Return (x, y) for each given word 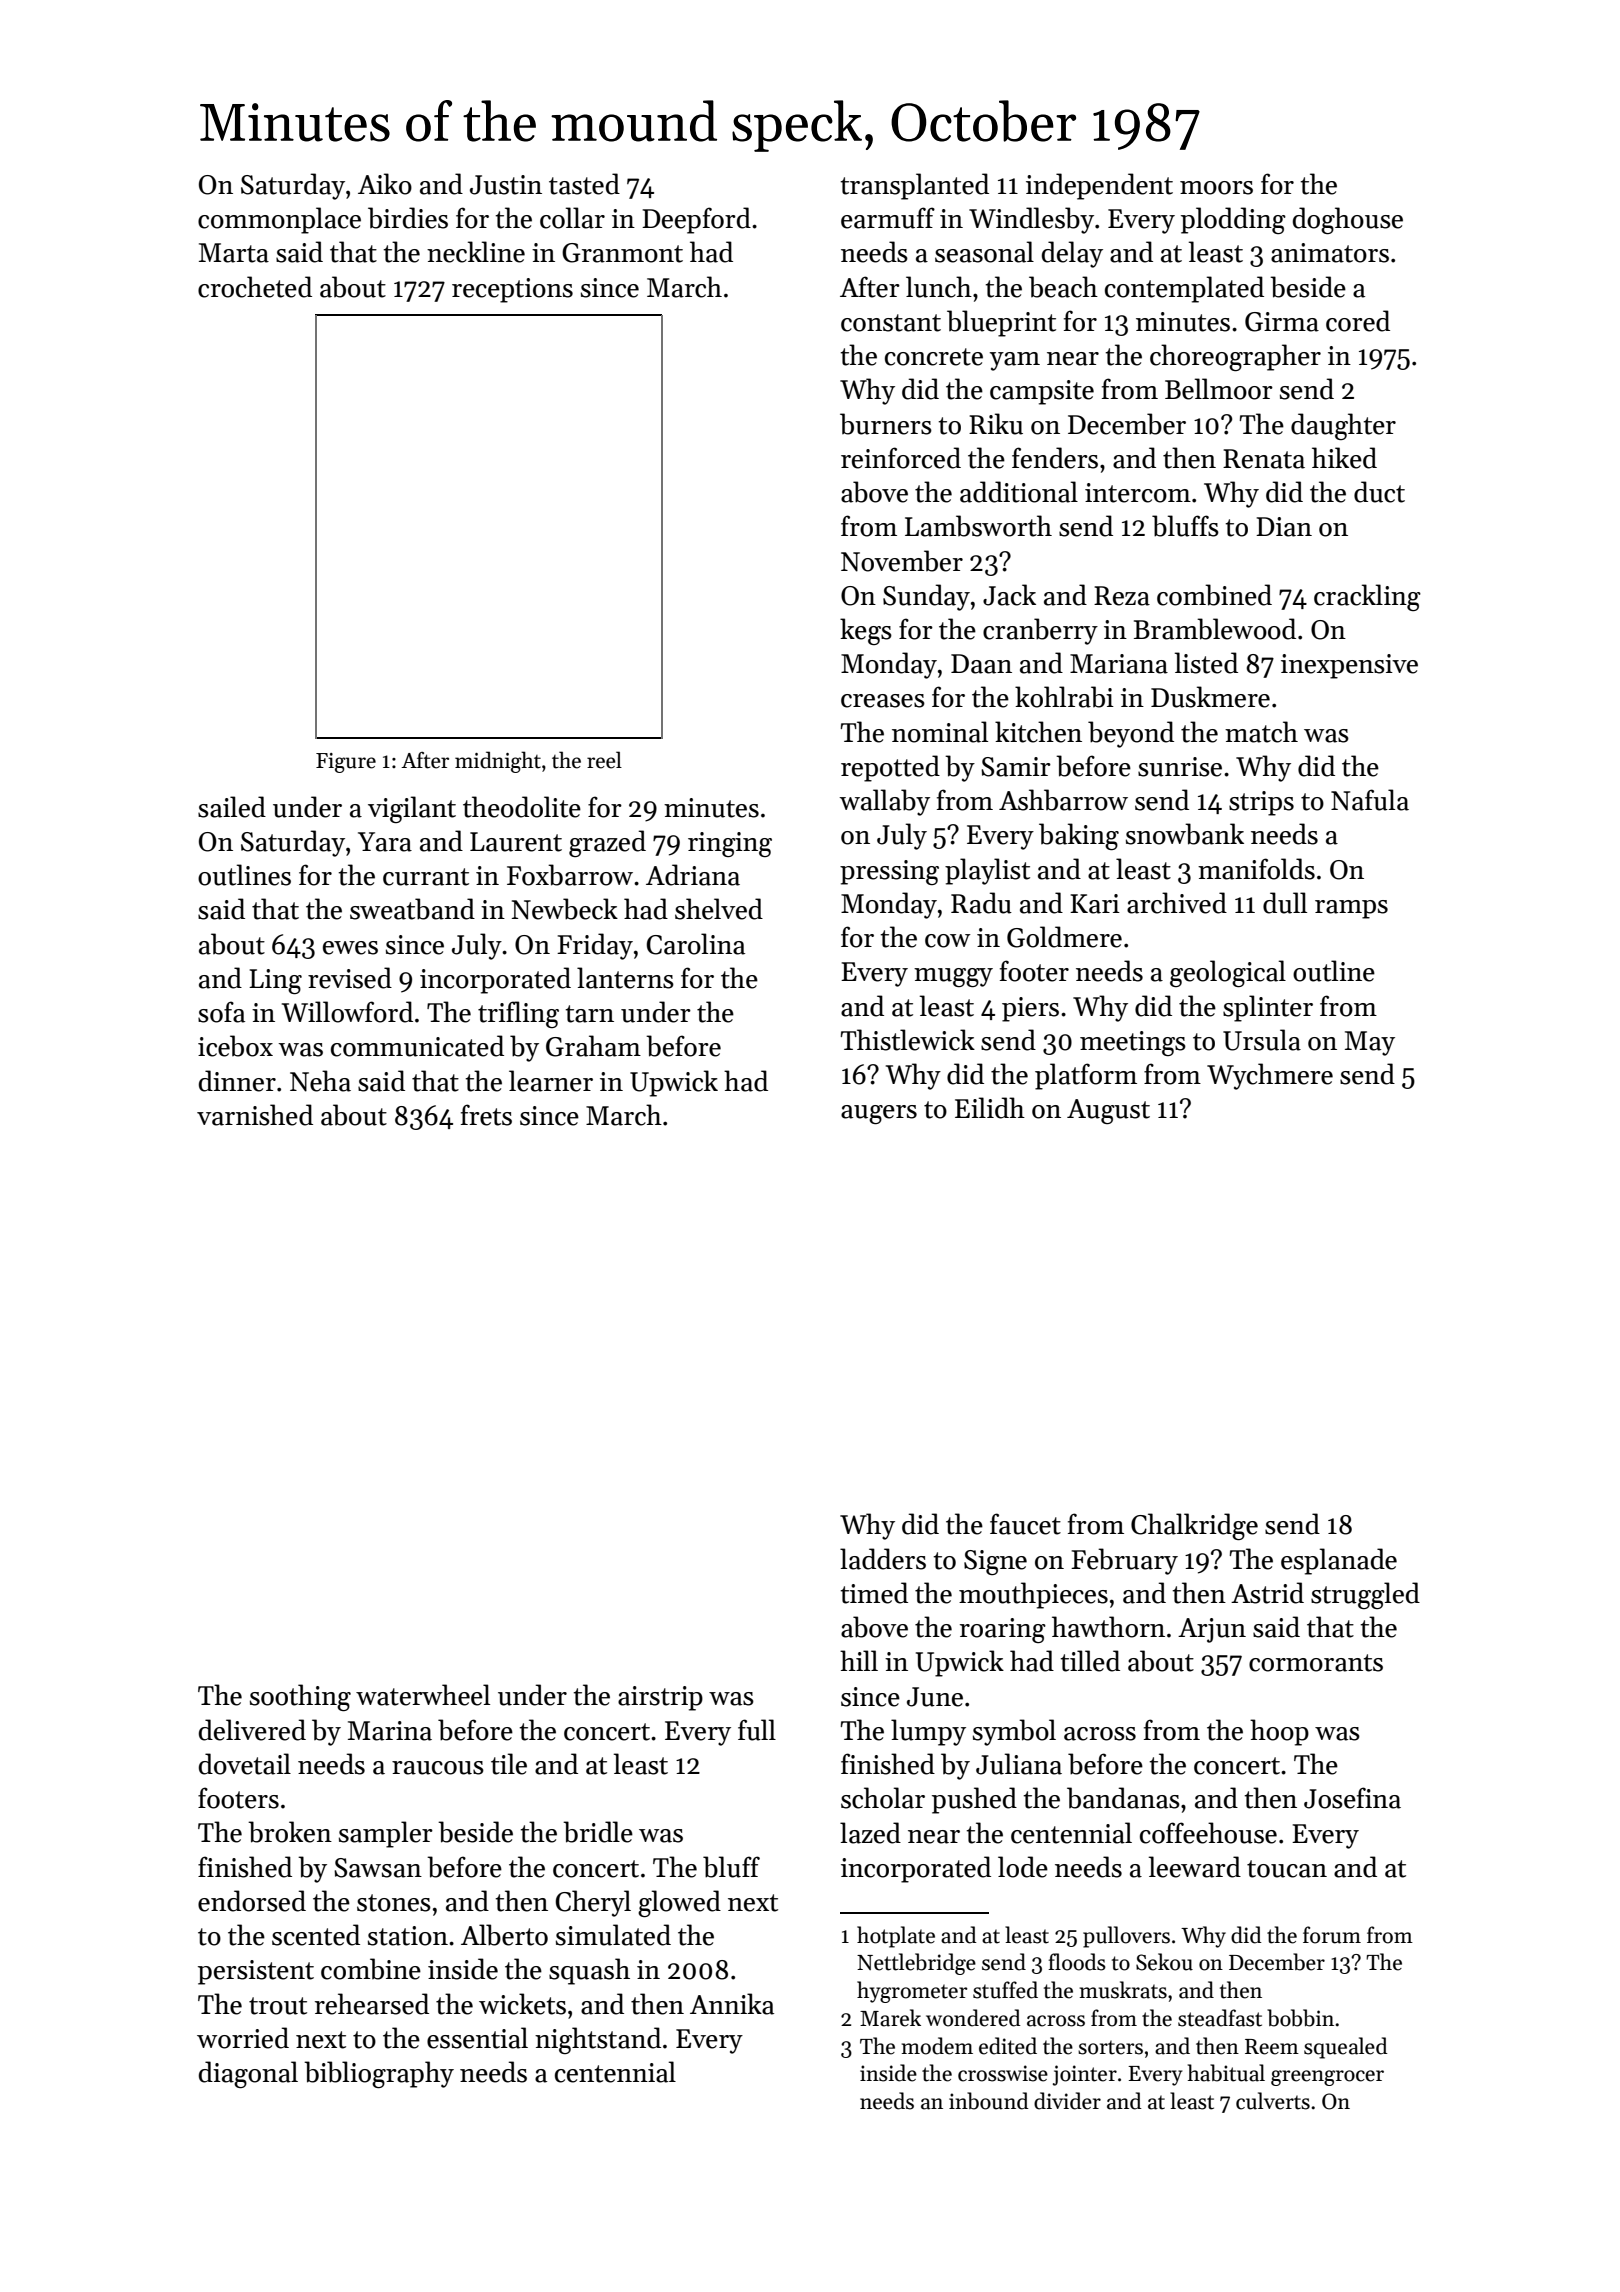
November (902, 561)
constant (891, 323)
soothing (300, 1697)
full (757, 1730)
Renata (1264, 459)
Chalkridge (1194, 1526)
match (1261, 732)
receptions (512, 290)
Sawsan (378, 1868)
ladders (883, 1559)
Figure (346, 763)
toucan (1287, 1869)
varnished (255, 1115)
